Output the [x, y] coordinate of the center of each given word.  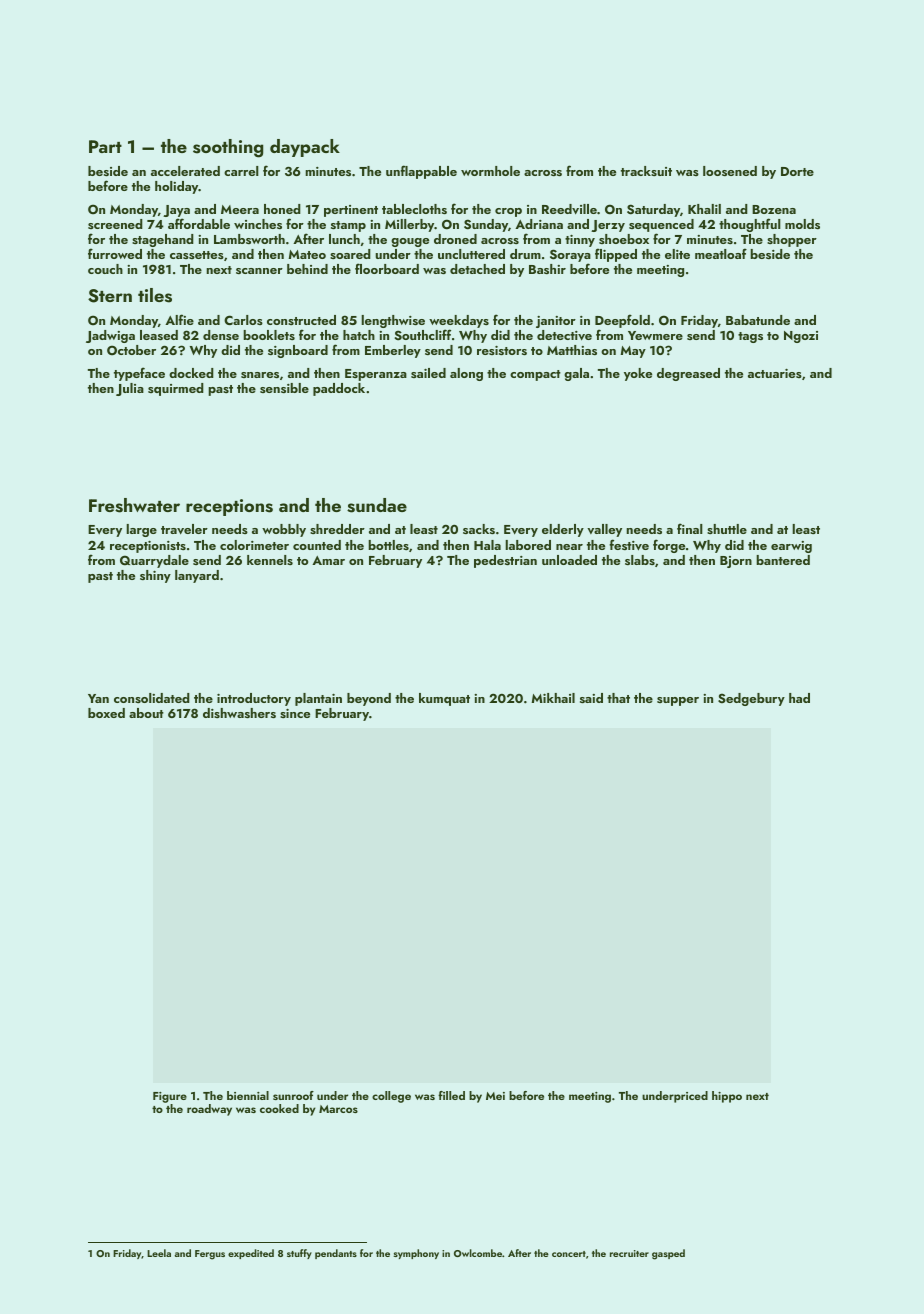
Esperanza [376, 375]
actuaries [775, 373]
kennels [270, 560]
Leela [159, 1253]
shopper [792, 240]
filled [451, 1095]
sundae [377, 505]
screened [115, 224]
